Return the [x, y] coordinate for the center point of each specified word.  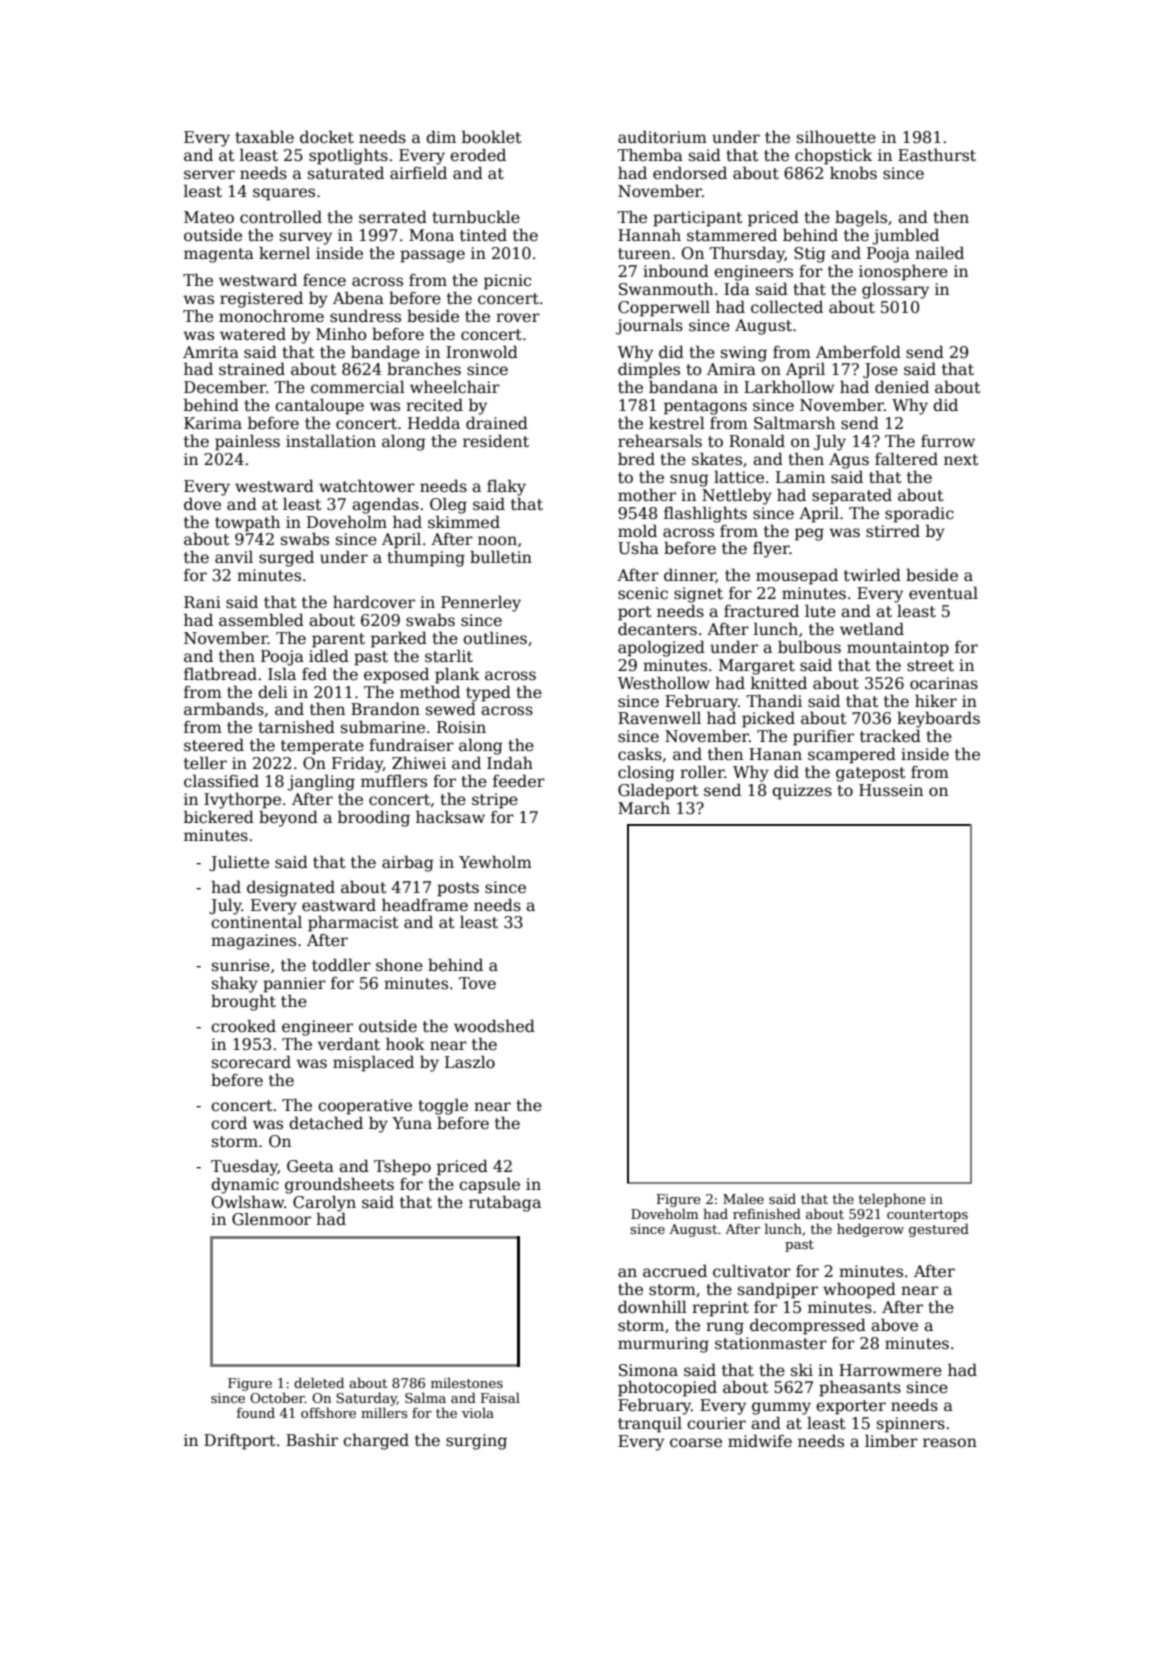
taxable [264, 137]
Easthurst [937, 155]
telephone [892, 1200]
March [644, 807]
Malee [743, 1198]
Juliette [239, 863]
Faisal [500, 1397]
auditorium [662, 137]
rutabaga [505, 1203]
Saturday [366, 1399]
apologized [661, 648]
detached [326, 1123]
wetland [872, 629]
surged [286, 558]
